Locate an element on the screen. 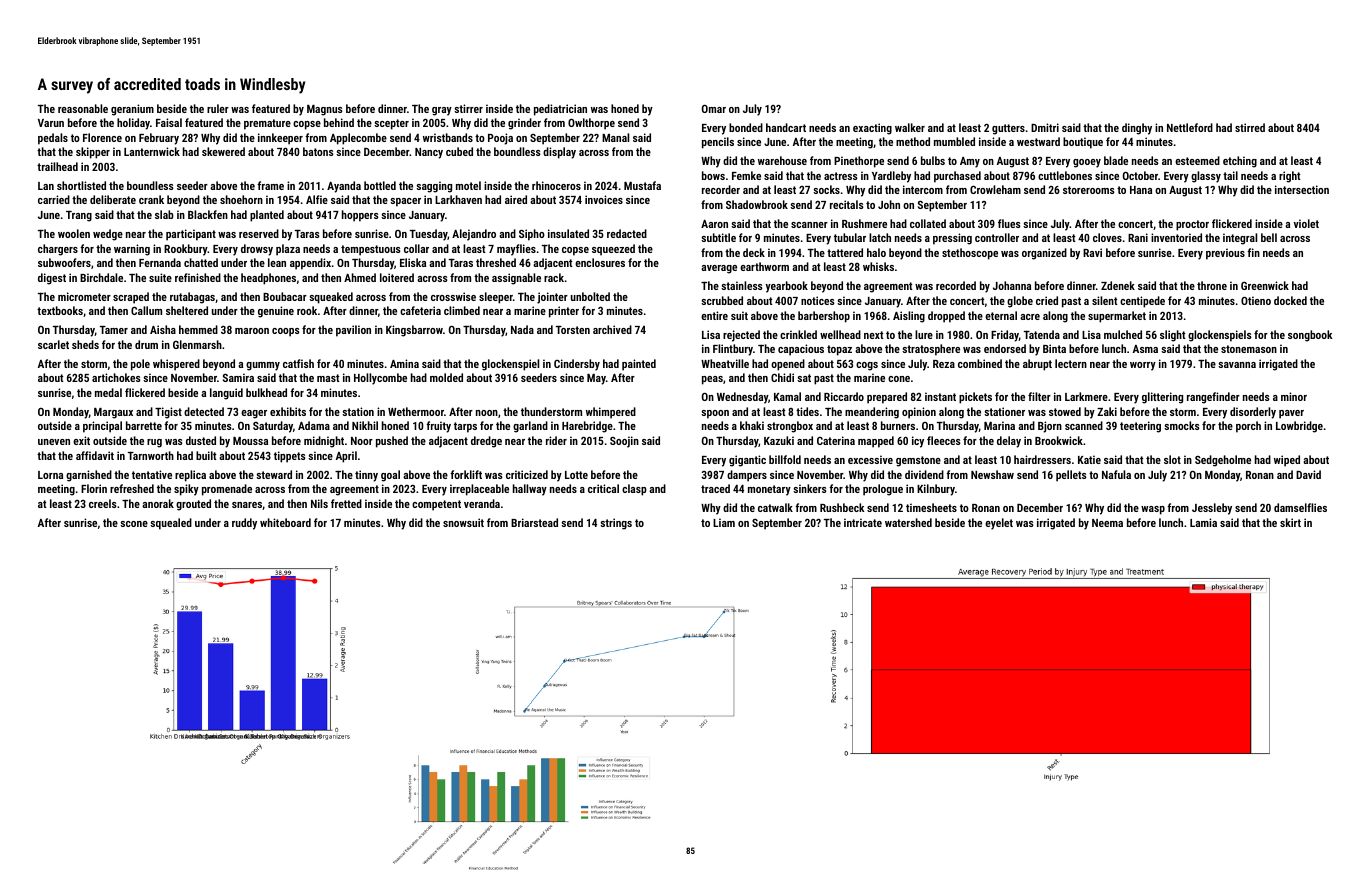 The width and height of the screenshot is (1372, 887). reasonable is located at coordinates (83, 108).
